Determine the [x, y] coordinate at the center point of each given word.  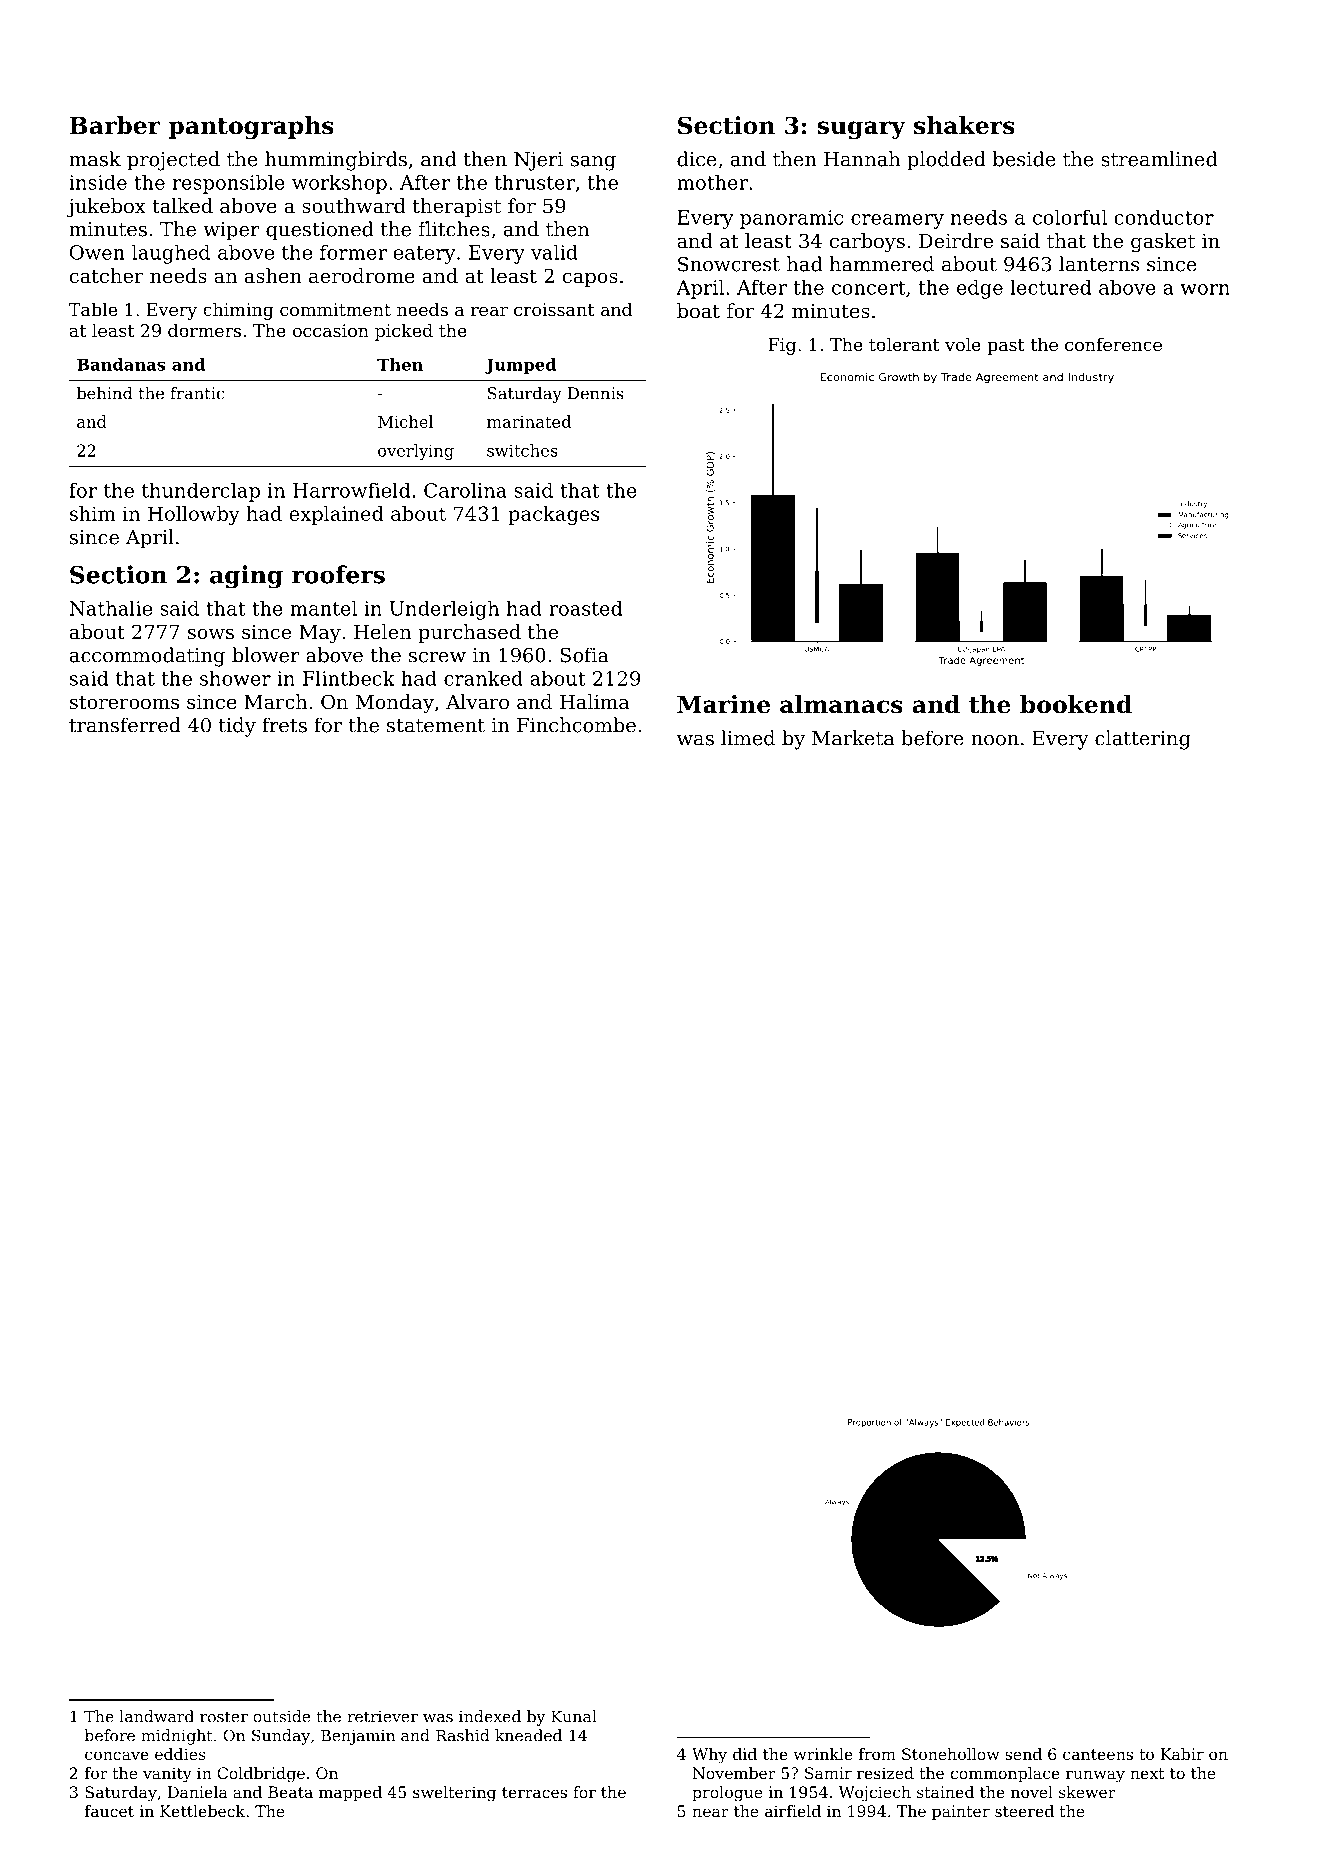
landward [157, 1716]
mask [95, 159]
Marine [723, 704]
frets [284, 725]
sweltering [454, 1794]
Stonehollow [951, 1754]
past [1006, 347]
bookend [1076, 704]
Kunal [574, 1716]
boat [698, 311]
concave [117, 1755]
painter [961, 1813]
